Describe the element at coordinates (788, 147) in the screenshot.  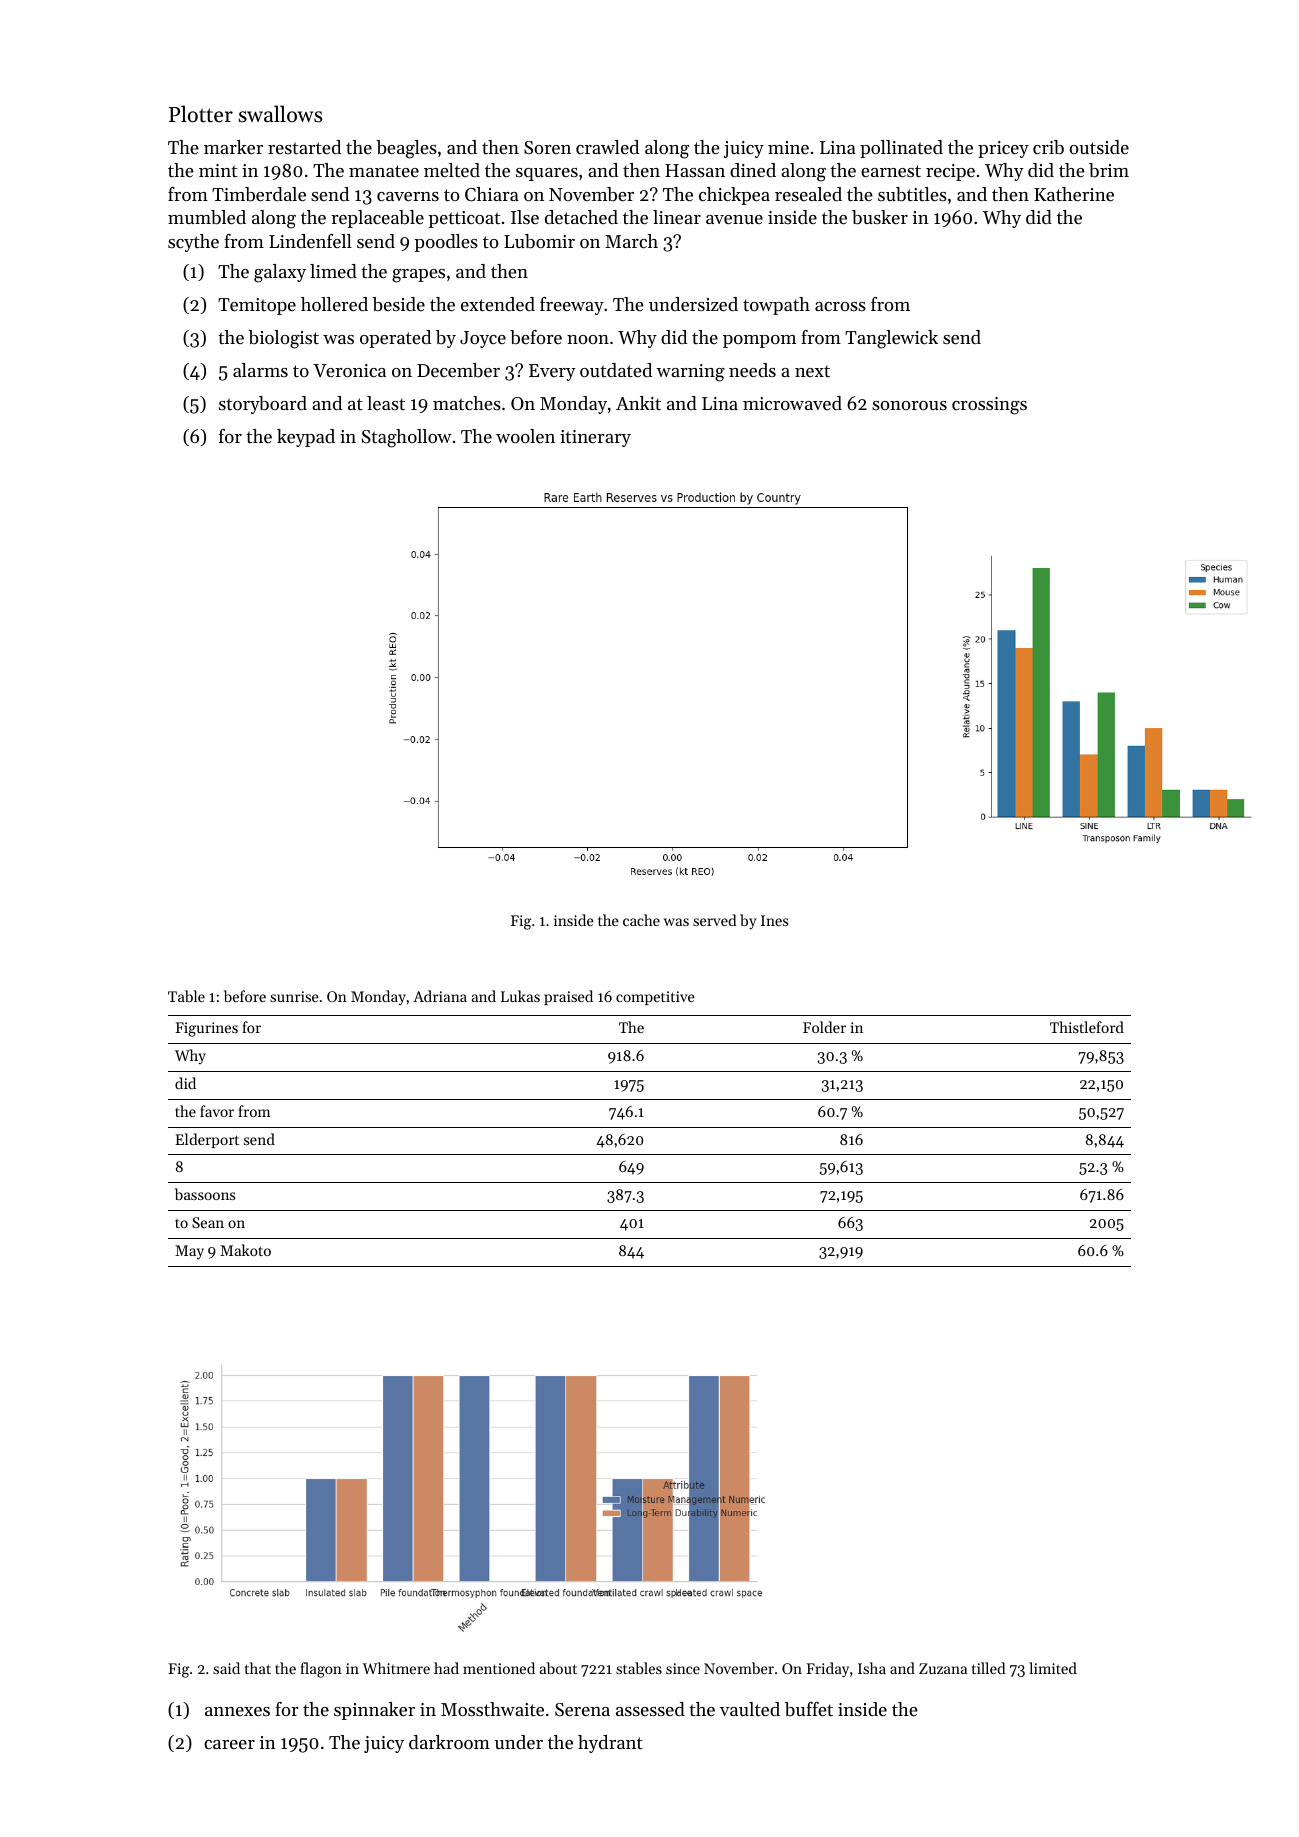
I see `mine` at that location.
